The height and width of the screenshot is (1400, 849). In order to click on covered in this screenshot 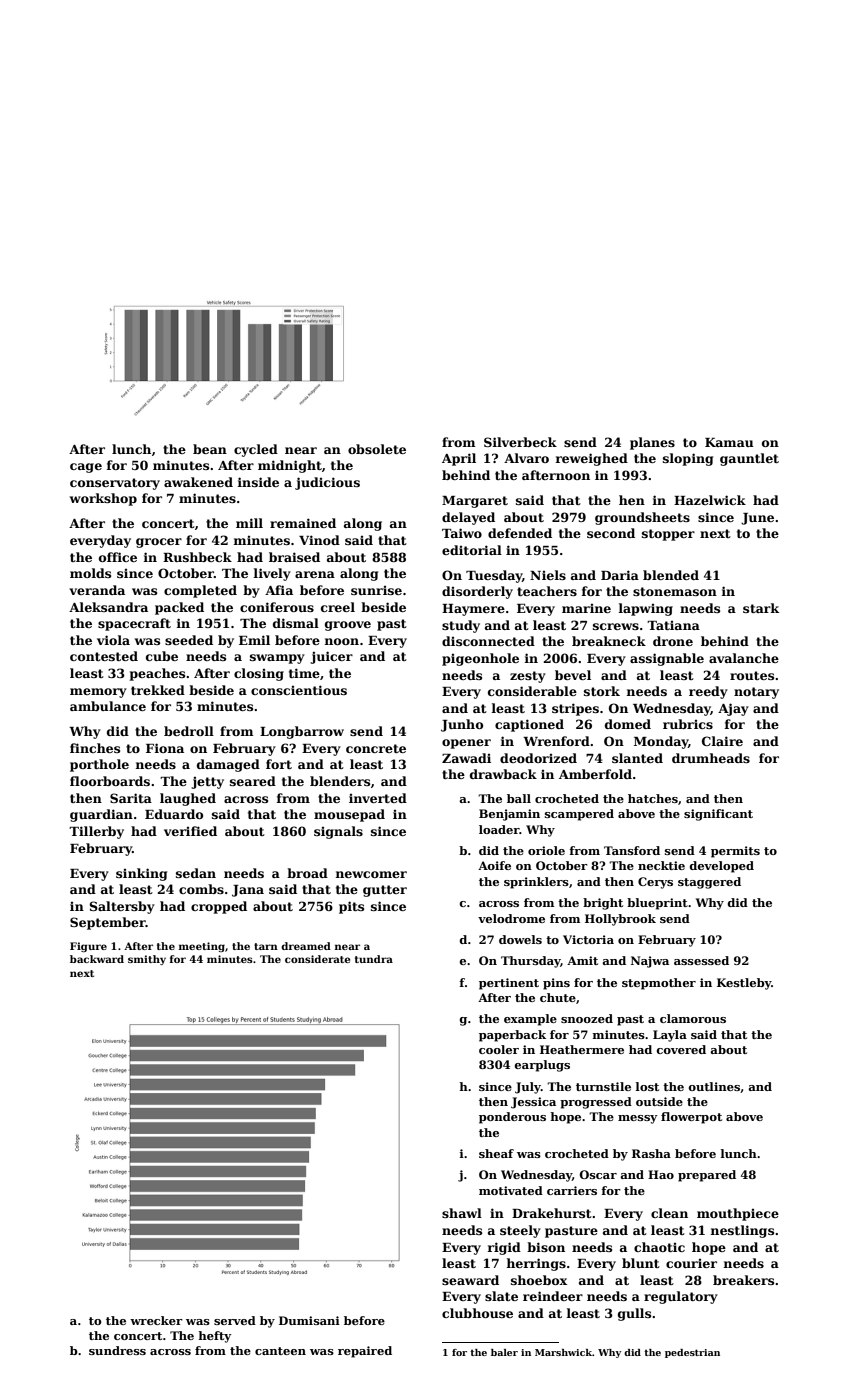, I will do `click(681, 1049)`.
